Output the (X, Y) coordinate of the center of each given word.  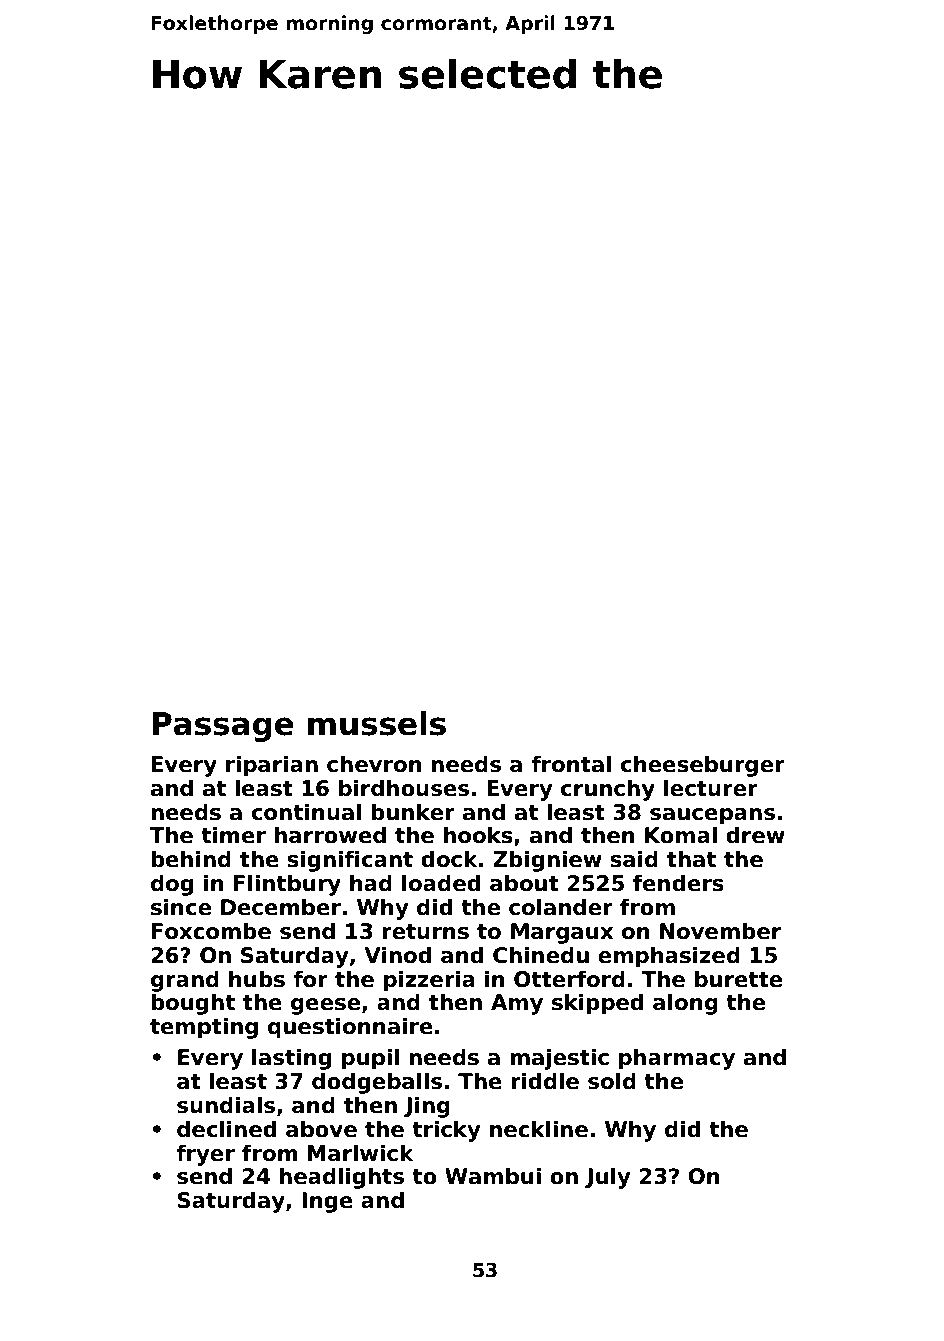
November (720, 931)
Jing (427, 1107)
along (685, 1004)
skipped (597, 1004)
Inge (327, 1202)
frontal (571, 764)
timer (233, 835)
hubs (257, 979)
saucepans (712, 816)
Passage (223, 727)
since (181, 907)
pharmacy (677, 1059)
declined (226, 1129)
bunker (413, 812)
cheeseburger (703, 766)
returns (425, 932)
